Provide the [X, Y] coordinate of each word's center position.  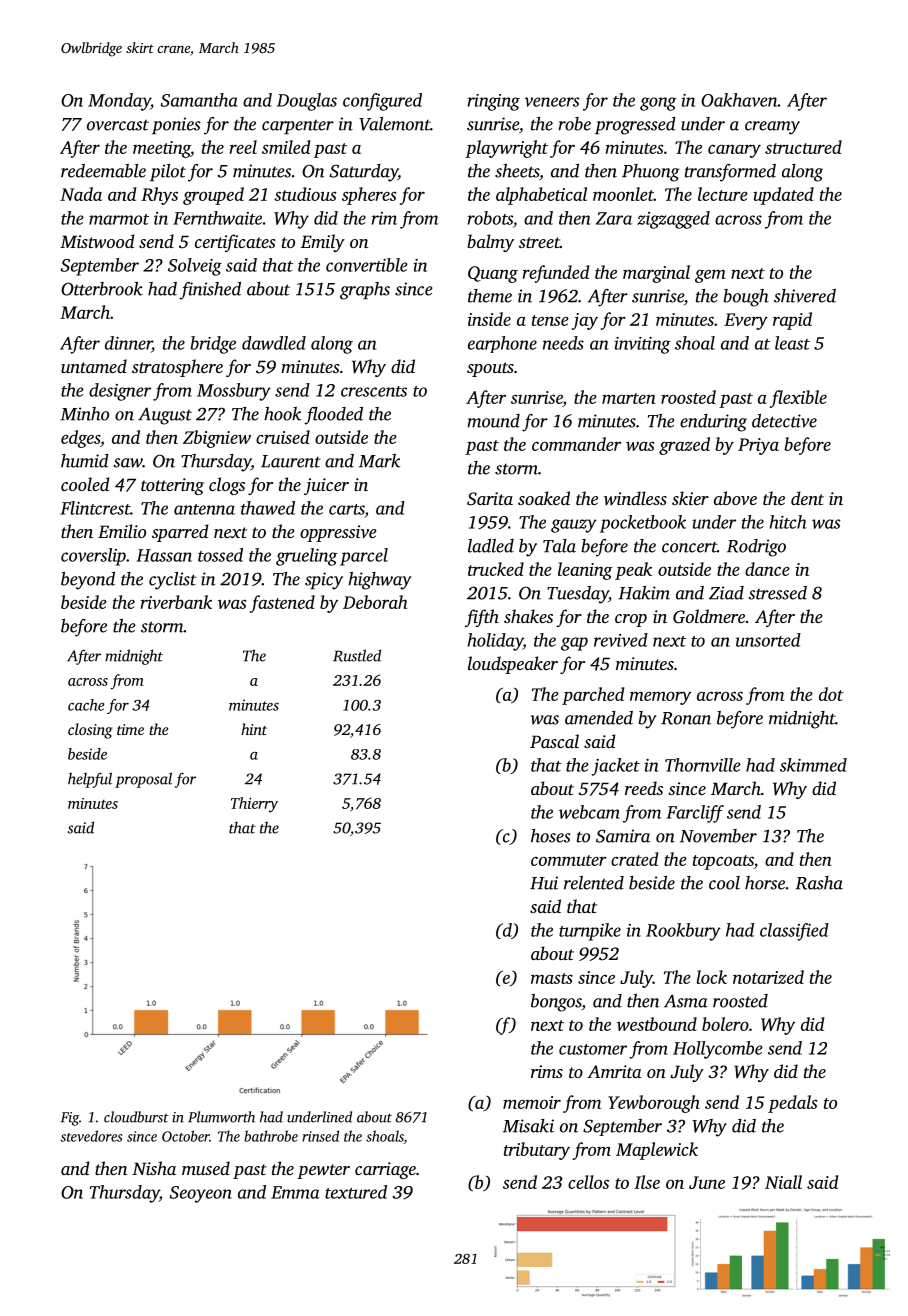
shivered [805, 296]
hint [254, 729]
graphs [365, 291]
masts [552, 978]
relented [594, 883]
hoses [551, 836]
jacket [616, 767]
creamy [772, 128]
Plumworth [221, 1117]
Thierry [254, 805]
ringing [494, 102]
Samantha [199, 100]
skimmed [813, 765]
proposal [143, 780]
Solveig [195, 267]
